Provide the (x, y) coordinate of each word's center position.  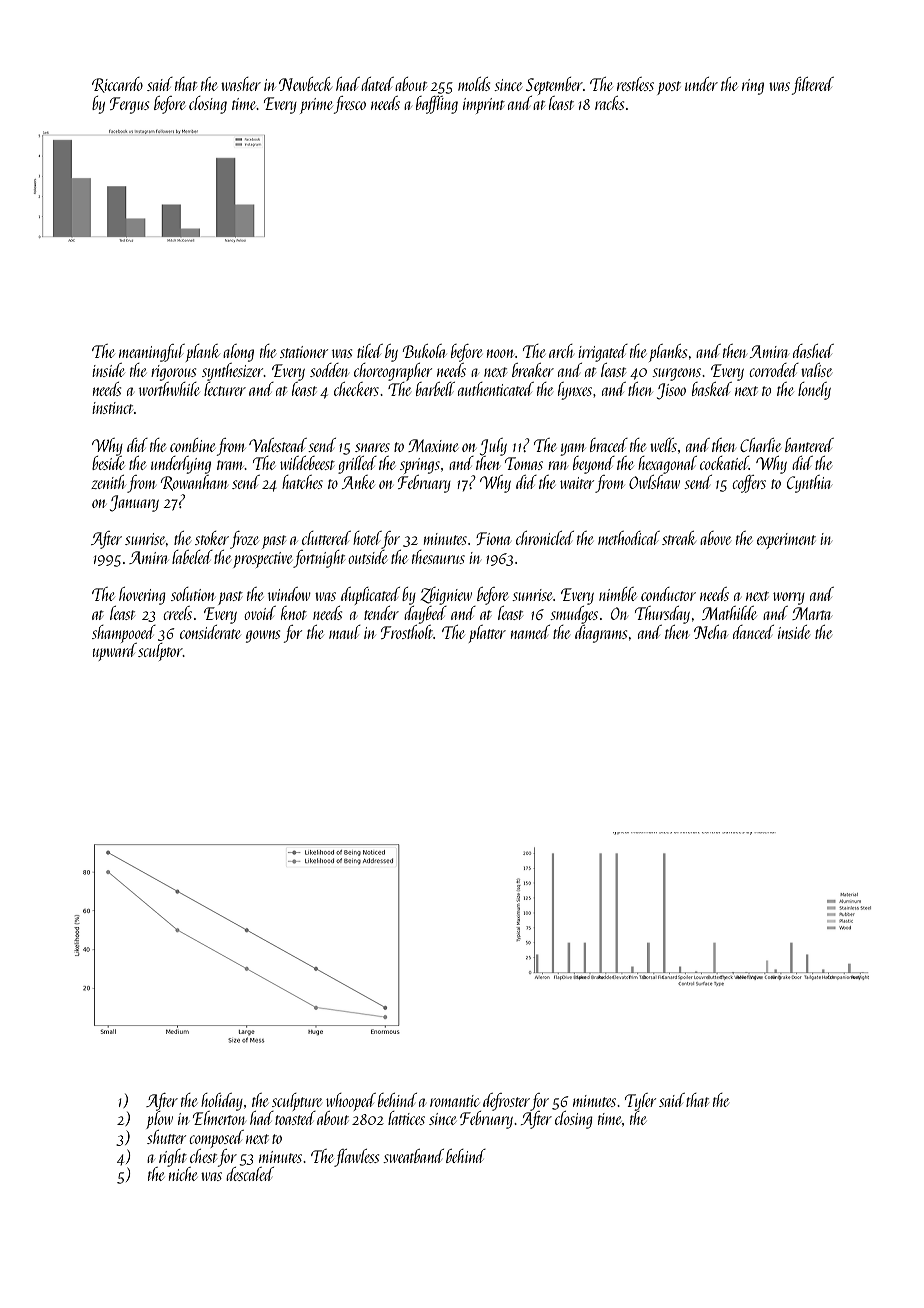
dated (377, 84)
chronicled (545, 538)
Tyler (640, 1102)
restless (635, 84)
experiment (786, 541)
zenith (108, 482)
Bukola (425, 351)
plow (159, 1120)
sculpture (297, 1102)
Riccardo (117, 85)
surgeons (676, 374)
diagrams (601, 634)
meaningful (152, 353)
